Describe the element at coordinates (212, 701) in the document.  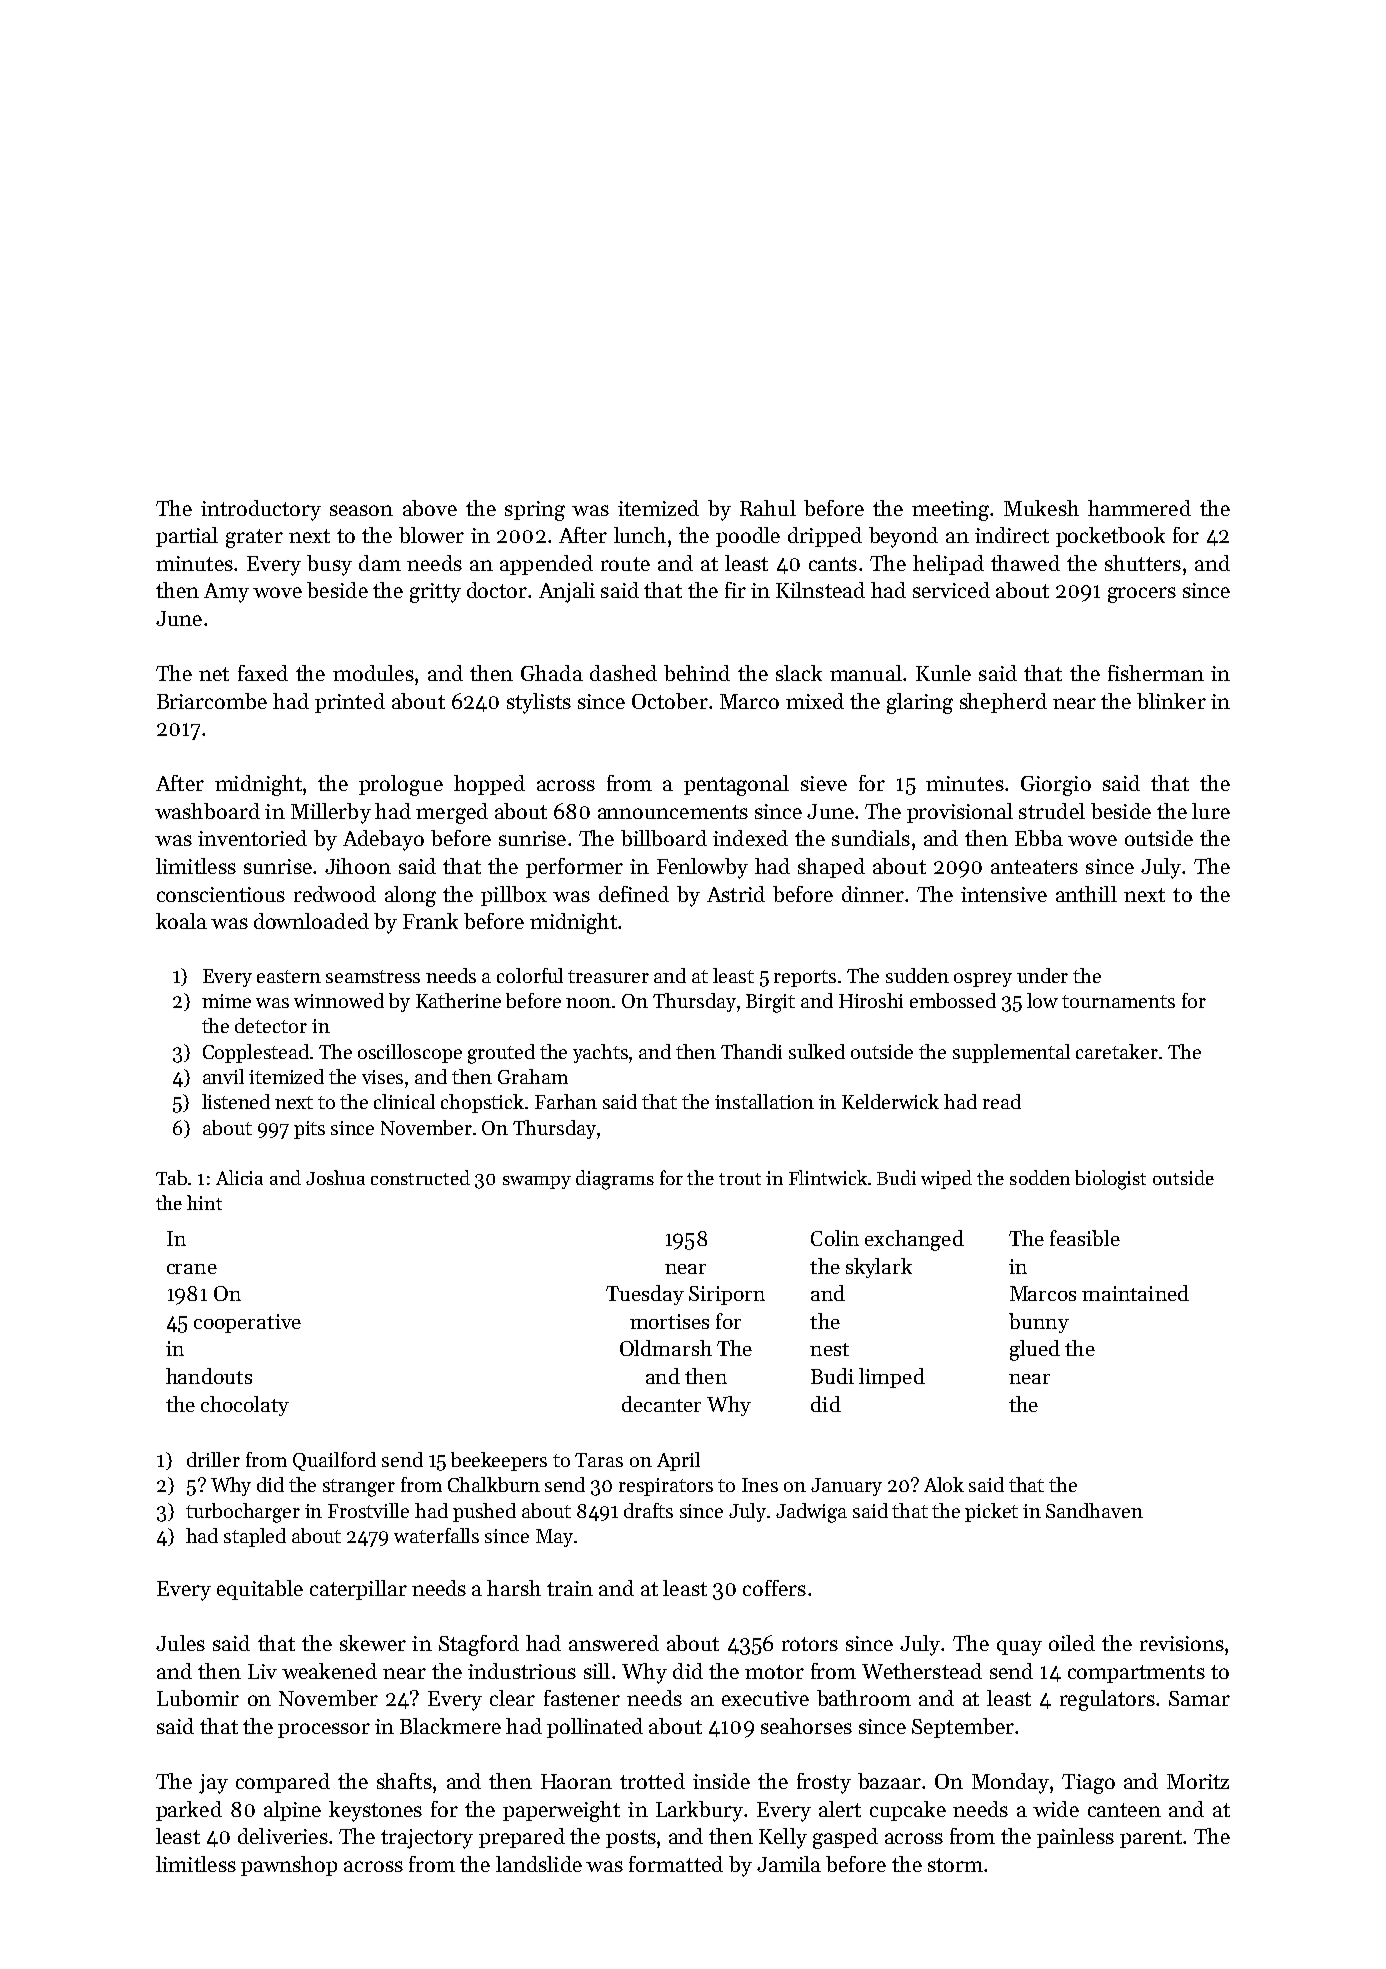
I see `Briarcombe` at that location.
